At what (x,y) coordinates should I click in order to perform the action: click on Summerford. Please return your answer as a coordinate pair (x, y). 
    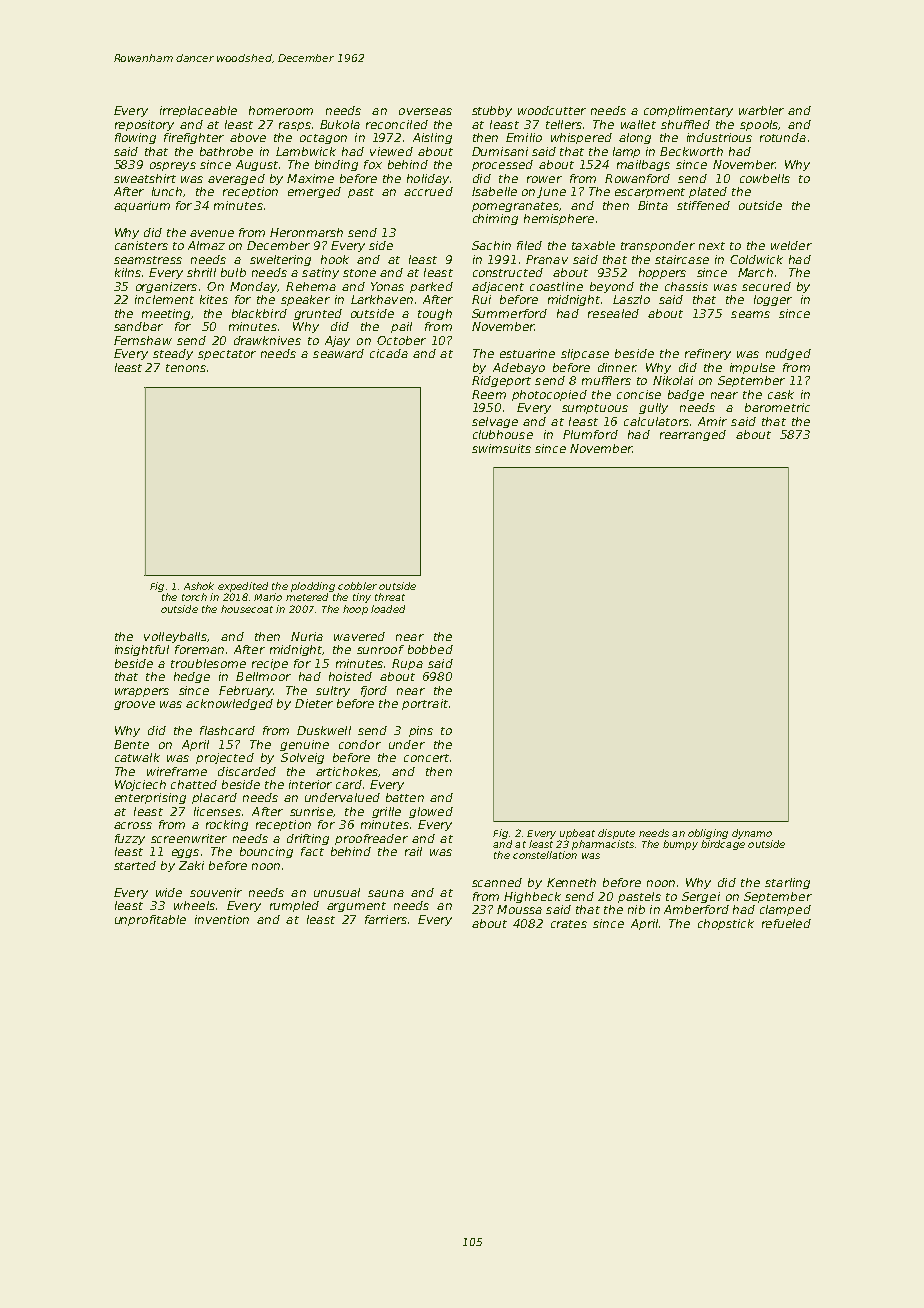
    Looking at the image, I should click on (509, 313).
